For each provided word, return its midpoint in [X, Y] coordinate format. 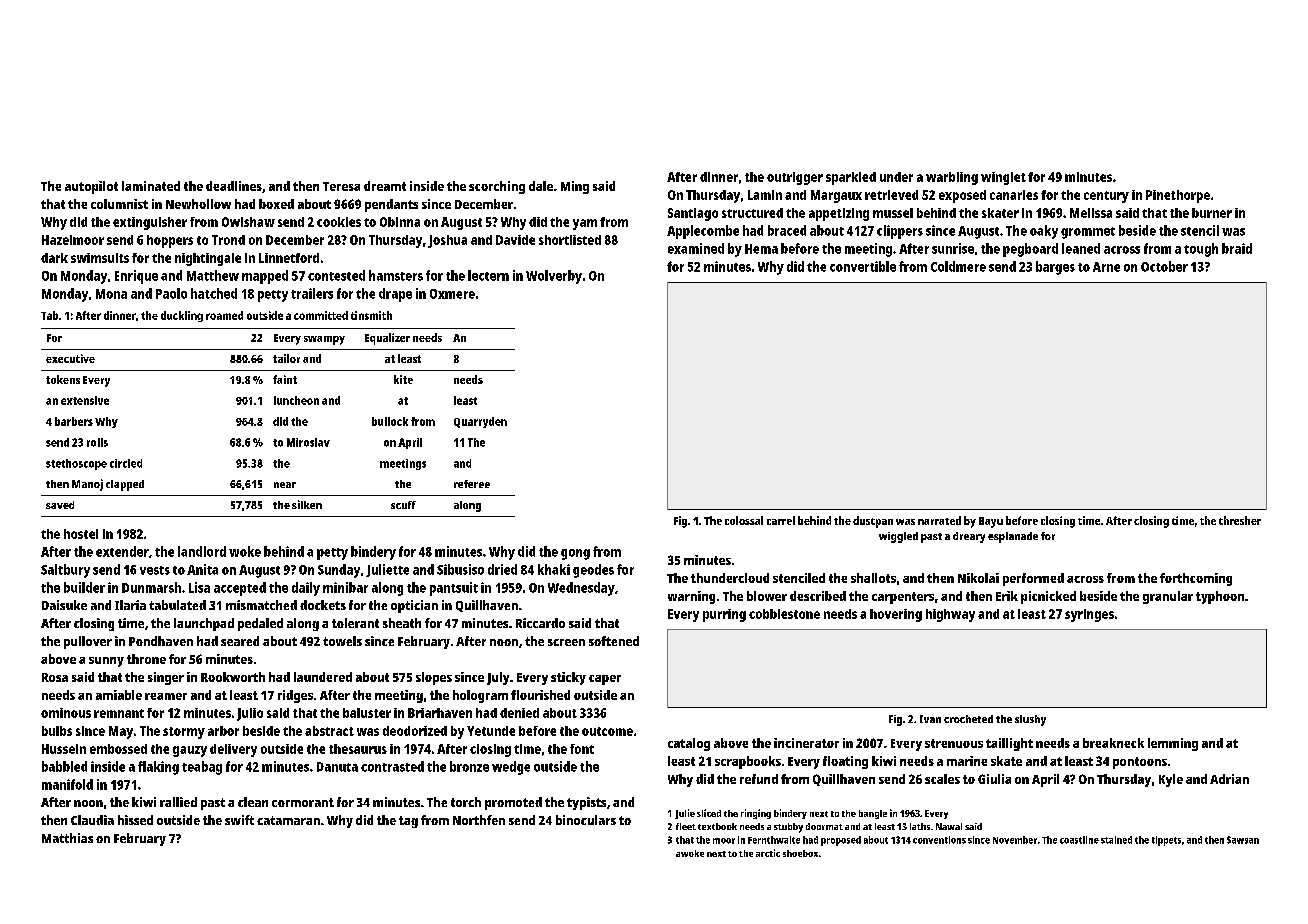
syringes [1089, 615]
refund [759, 779]
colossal [744, 520]
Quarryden [480, 422]
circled [126, 463]
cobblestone [784, 614]
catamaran [288, 820]
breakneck [1113, 743]
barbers [74, 421]
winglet [1003, 178]
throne [146, 659]
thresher [1240, 520]
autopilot [91, 187]
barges [1055, 268]
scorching [497, 187]
